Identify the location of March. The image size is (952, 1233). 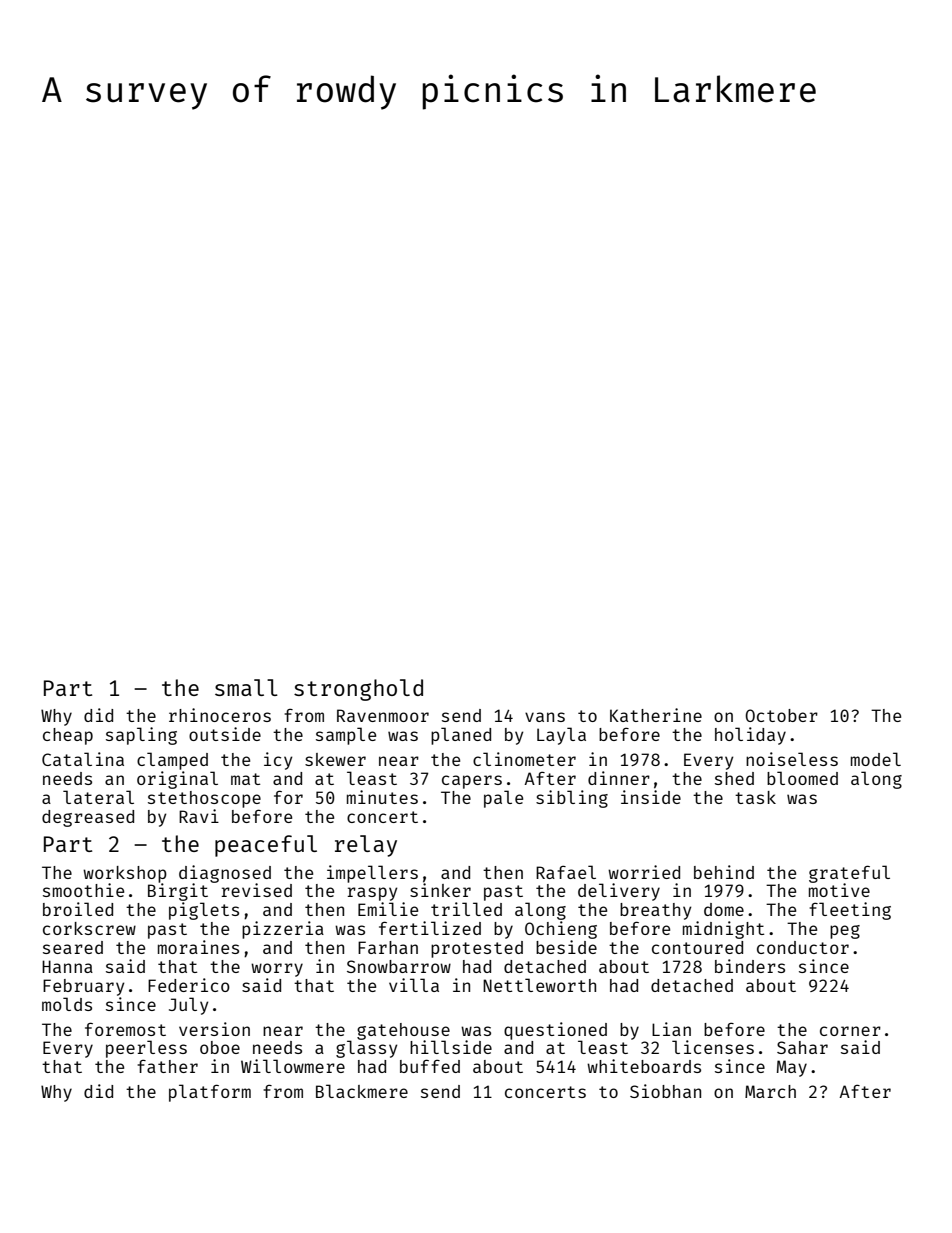
(770, 1091).
